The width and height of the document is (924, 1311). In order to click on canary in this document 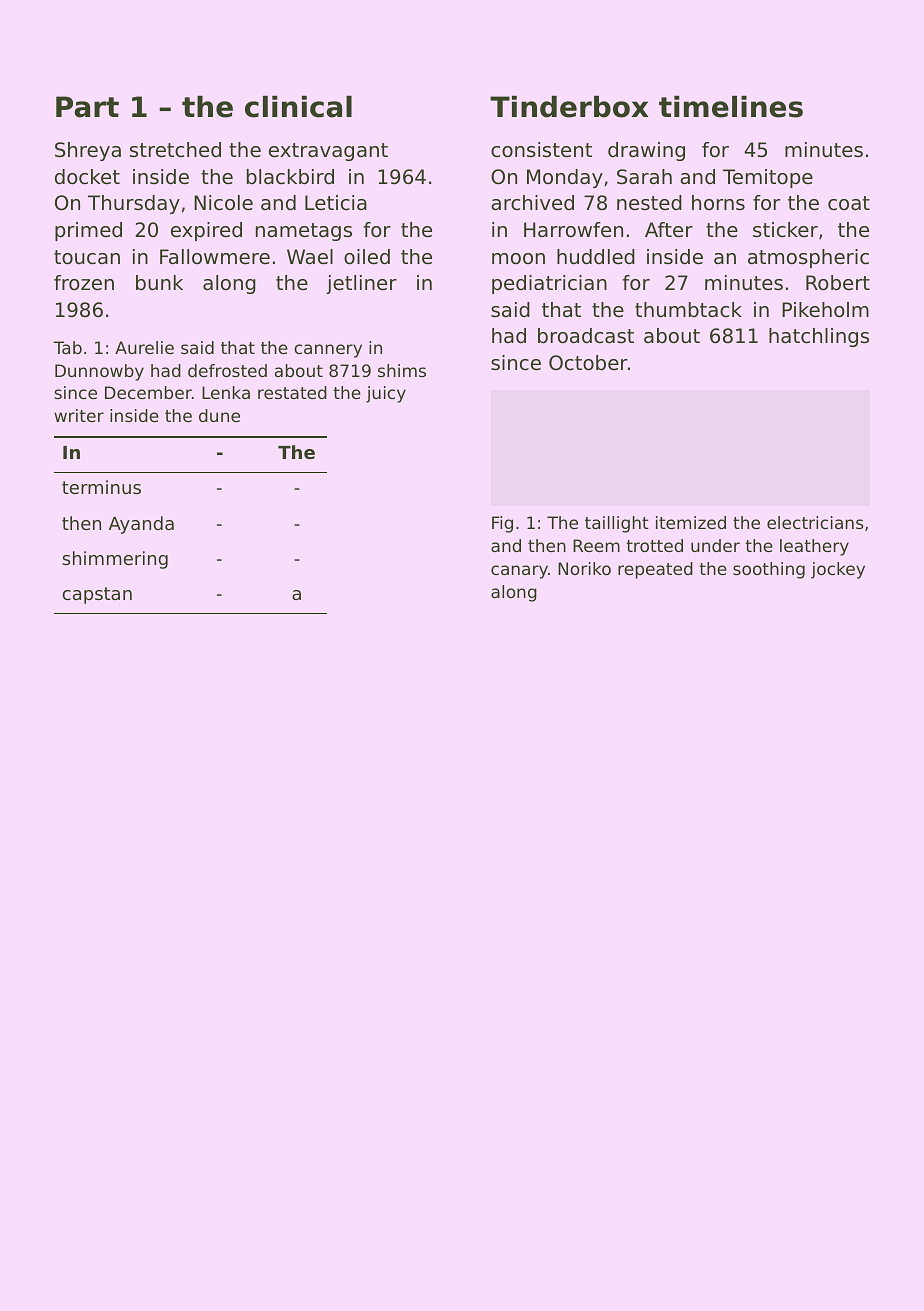, I will do `click(519, 572)`.
